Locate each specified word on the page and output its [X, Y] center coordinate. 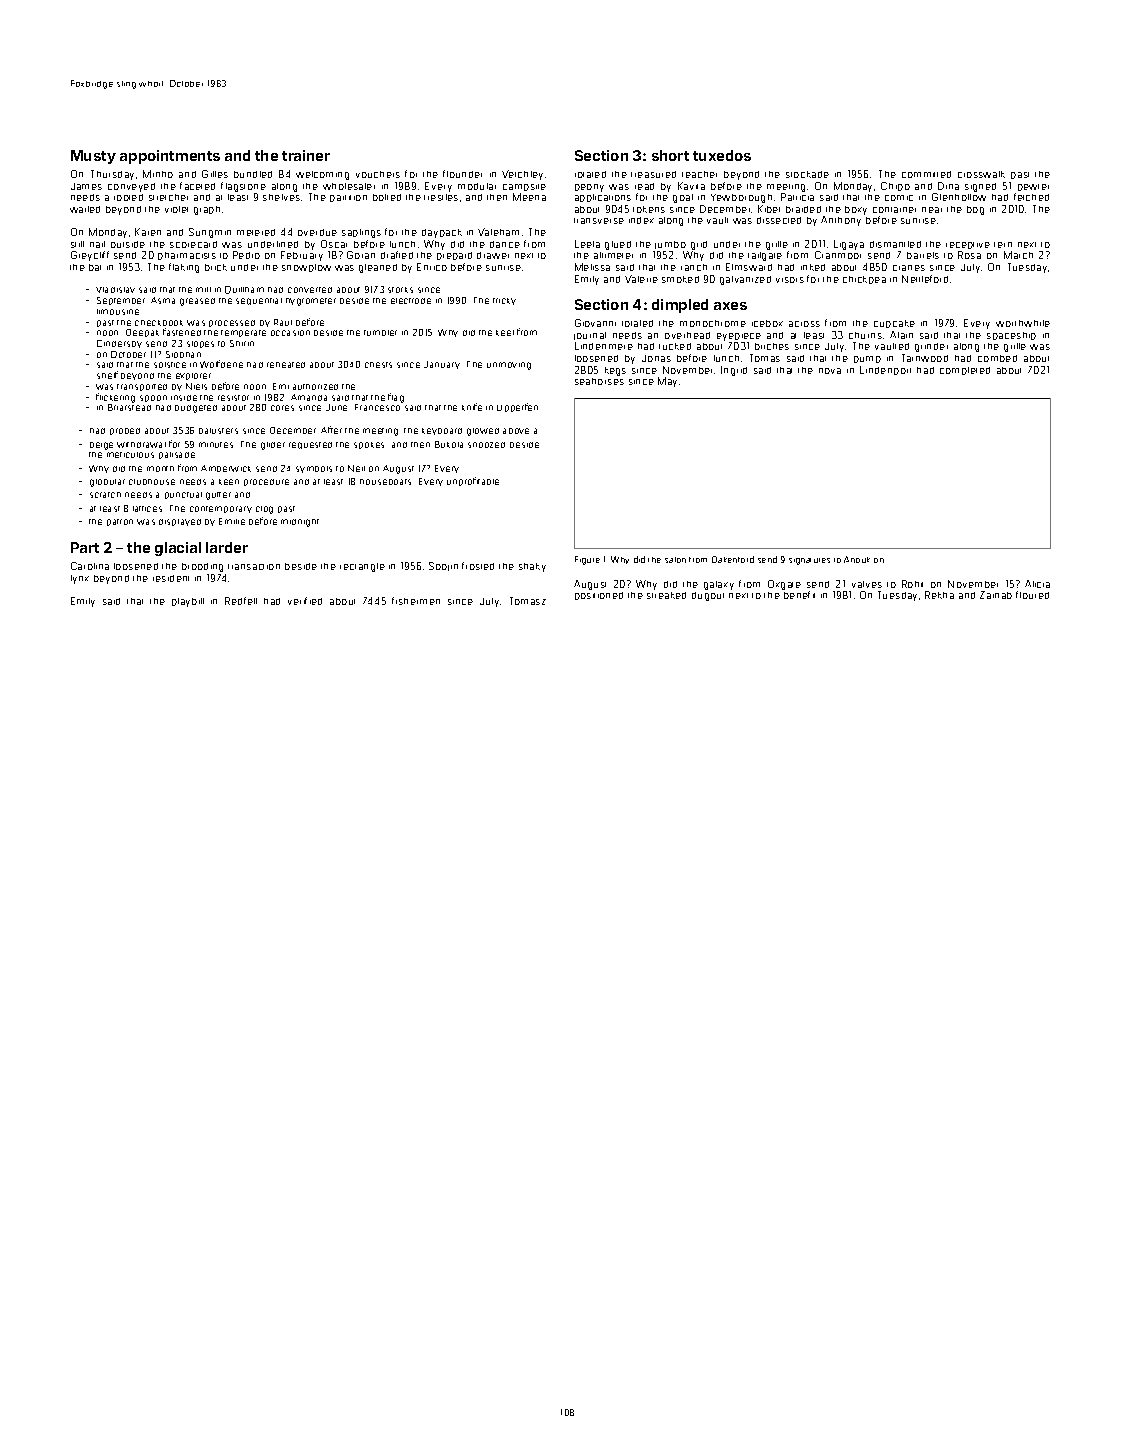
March [1018, 255]
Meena [529, 197]
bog [975, 210]
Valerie [641, 279]
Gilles [215, 174]
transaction [254, 567]
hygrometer [311, 302]
